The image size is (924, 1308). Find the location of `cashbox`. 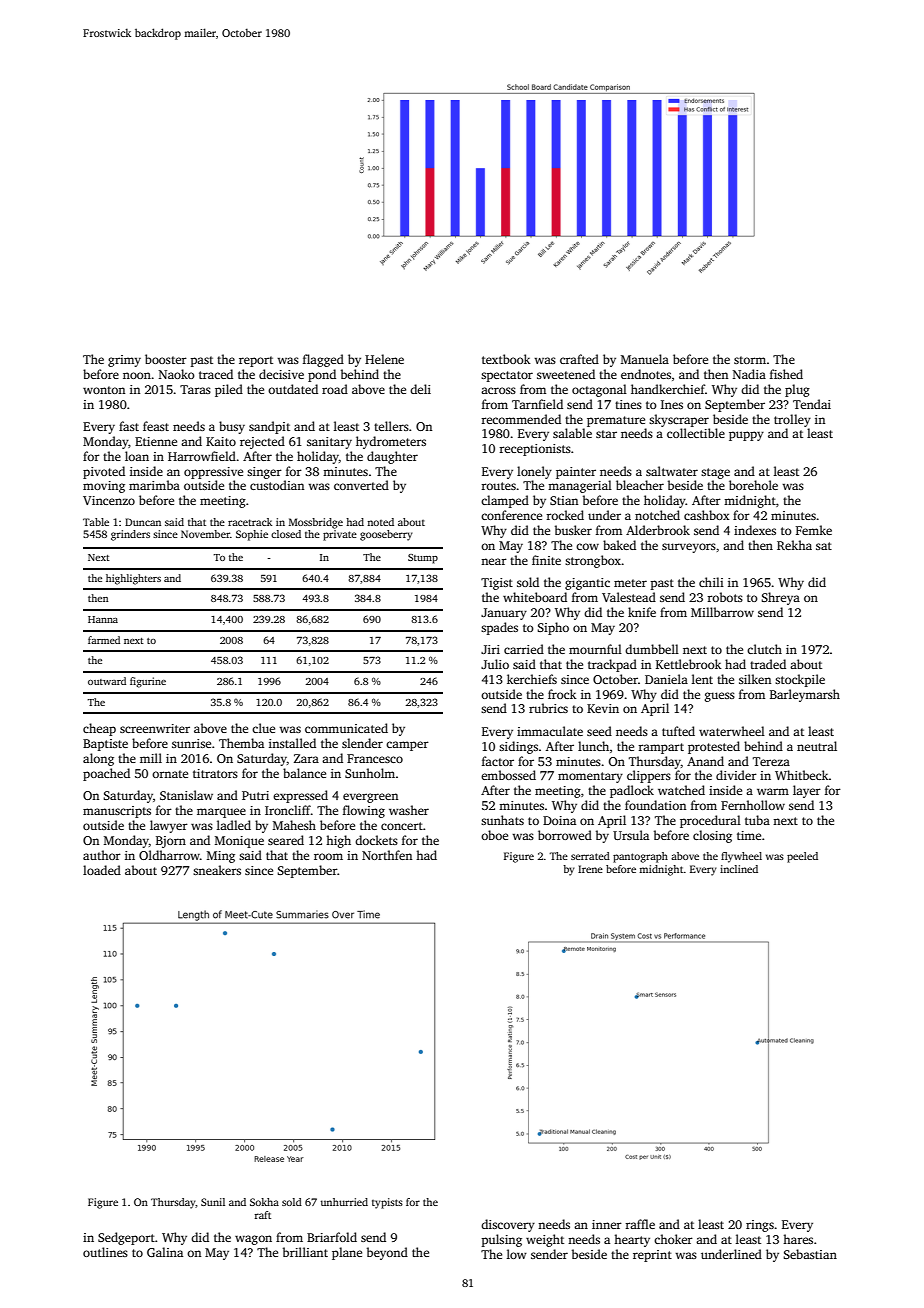

cashbox is located at coordinates (707, 515).
